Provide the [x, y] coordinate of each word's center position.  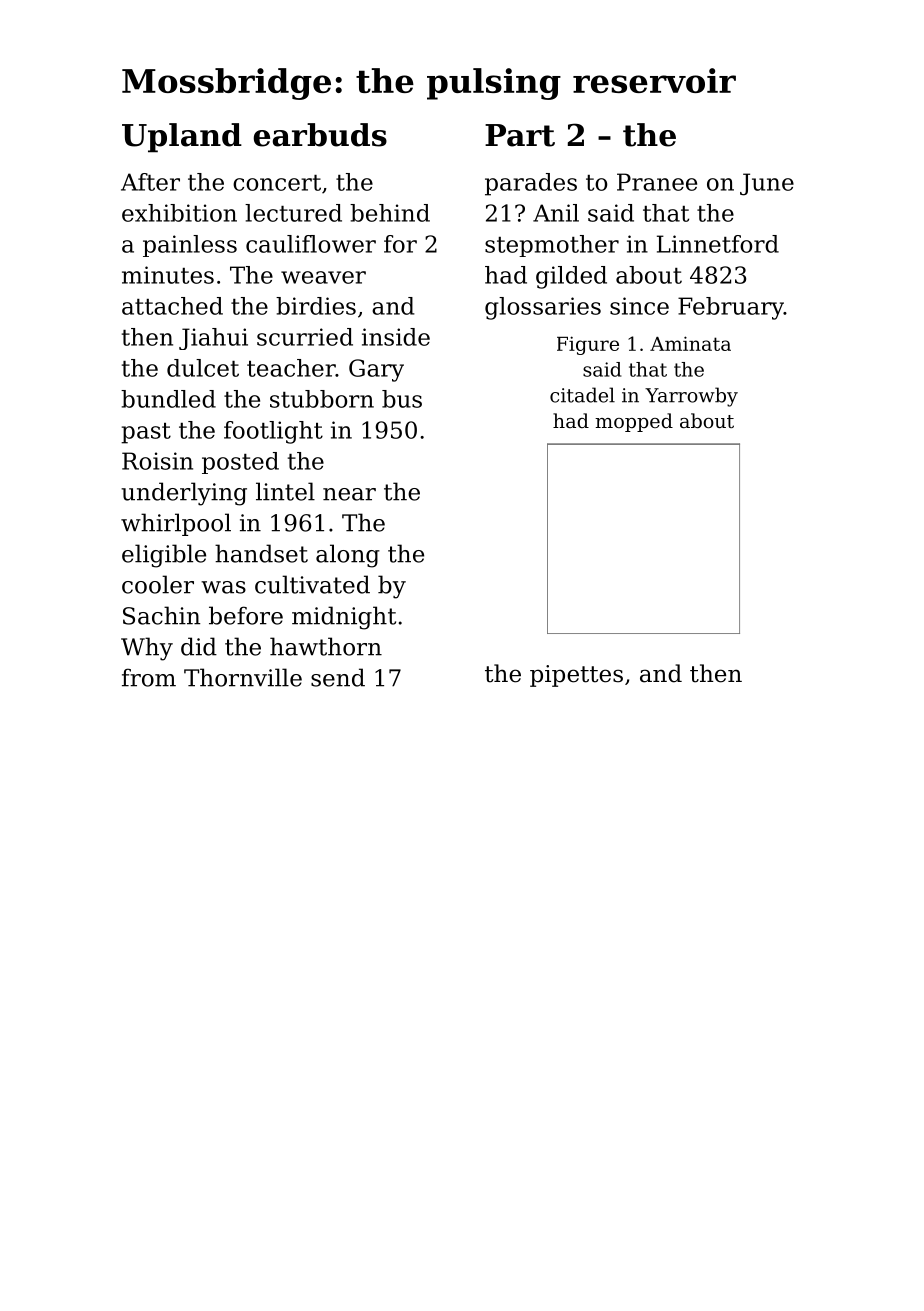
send [338, 677]
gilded [571, 277]
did [199, 646]
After [150, 182]
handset [261, 553]
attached [172, 306]
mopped [634, 422]
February [731, 308]
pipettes [576, 676]
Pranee [657, 182]
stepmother [552, 246]
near [349, 494]
